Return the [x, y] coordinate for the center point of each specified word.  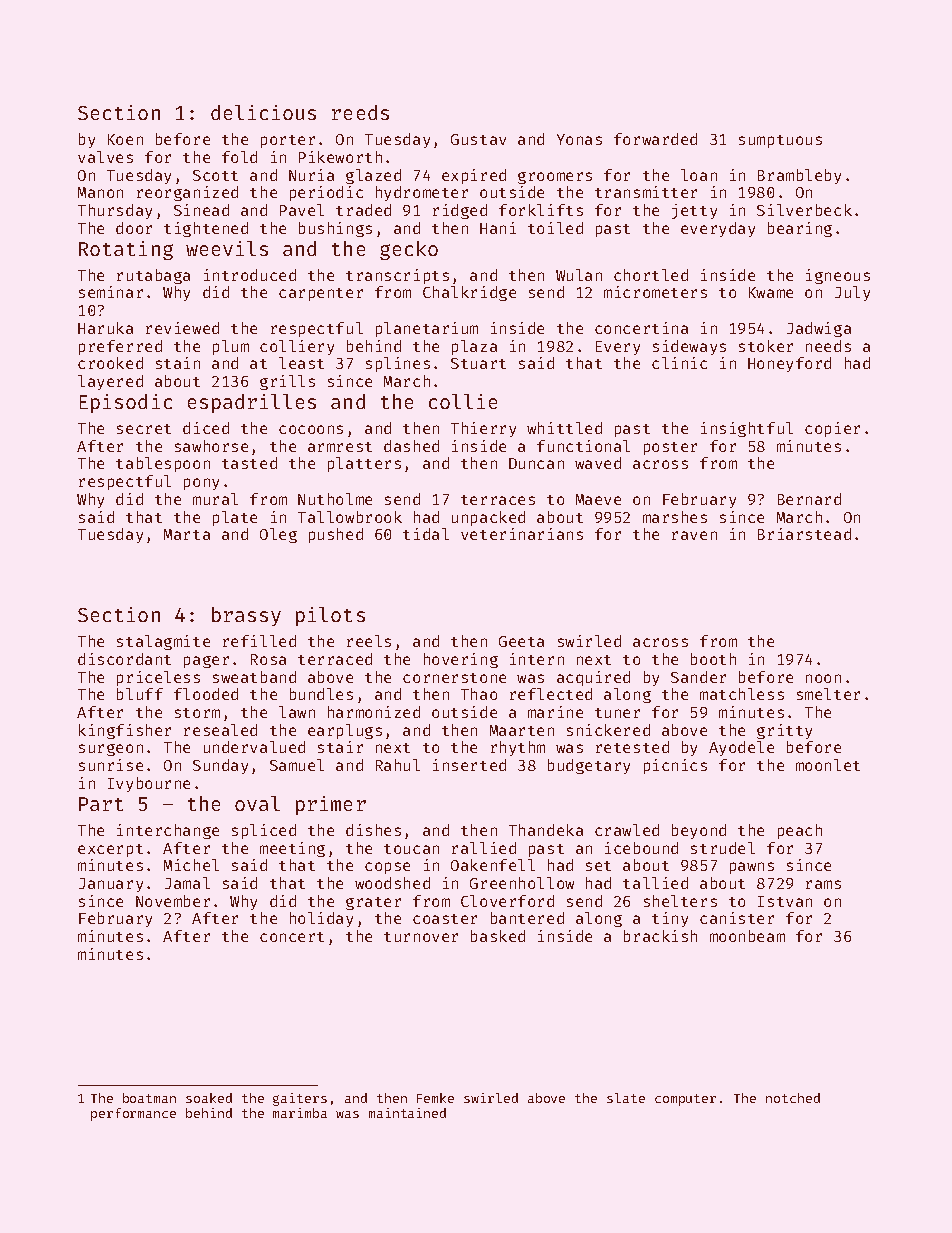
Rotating [126, 250]
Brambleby [799, 176]
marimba [300, 1113]
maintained [407, 1113]
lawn [297, 712]
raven [694, 535]
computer [685, 1100]
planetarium [427, 329]
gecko [409, 250]
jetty [694, 211]
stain [178, 363]
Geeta [521, 641]
